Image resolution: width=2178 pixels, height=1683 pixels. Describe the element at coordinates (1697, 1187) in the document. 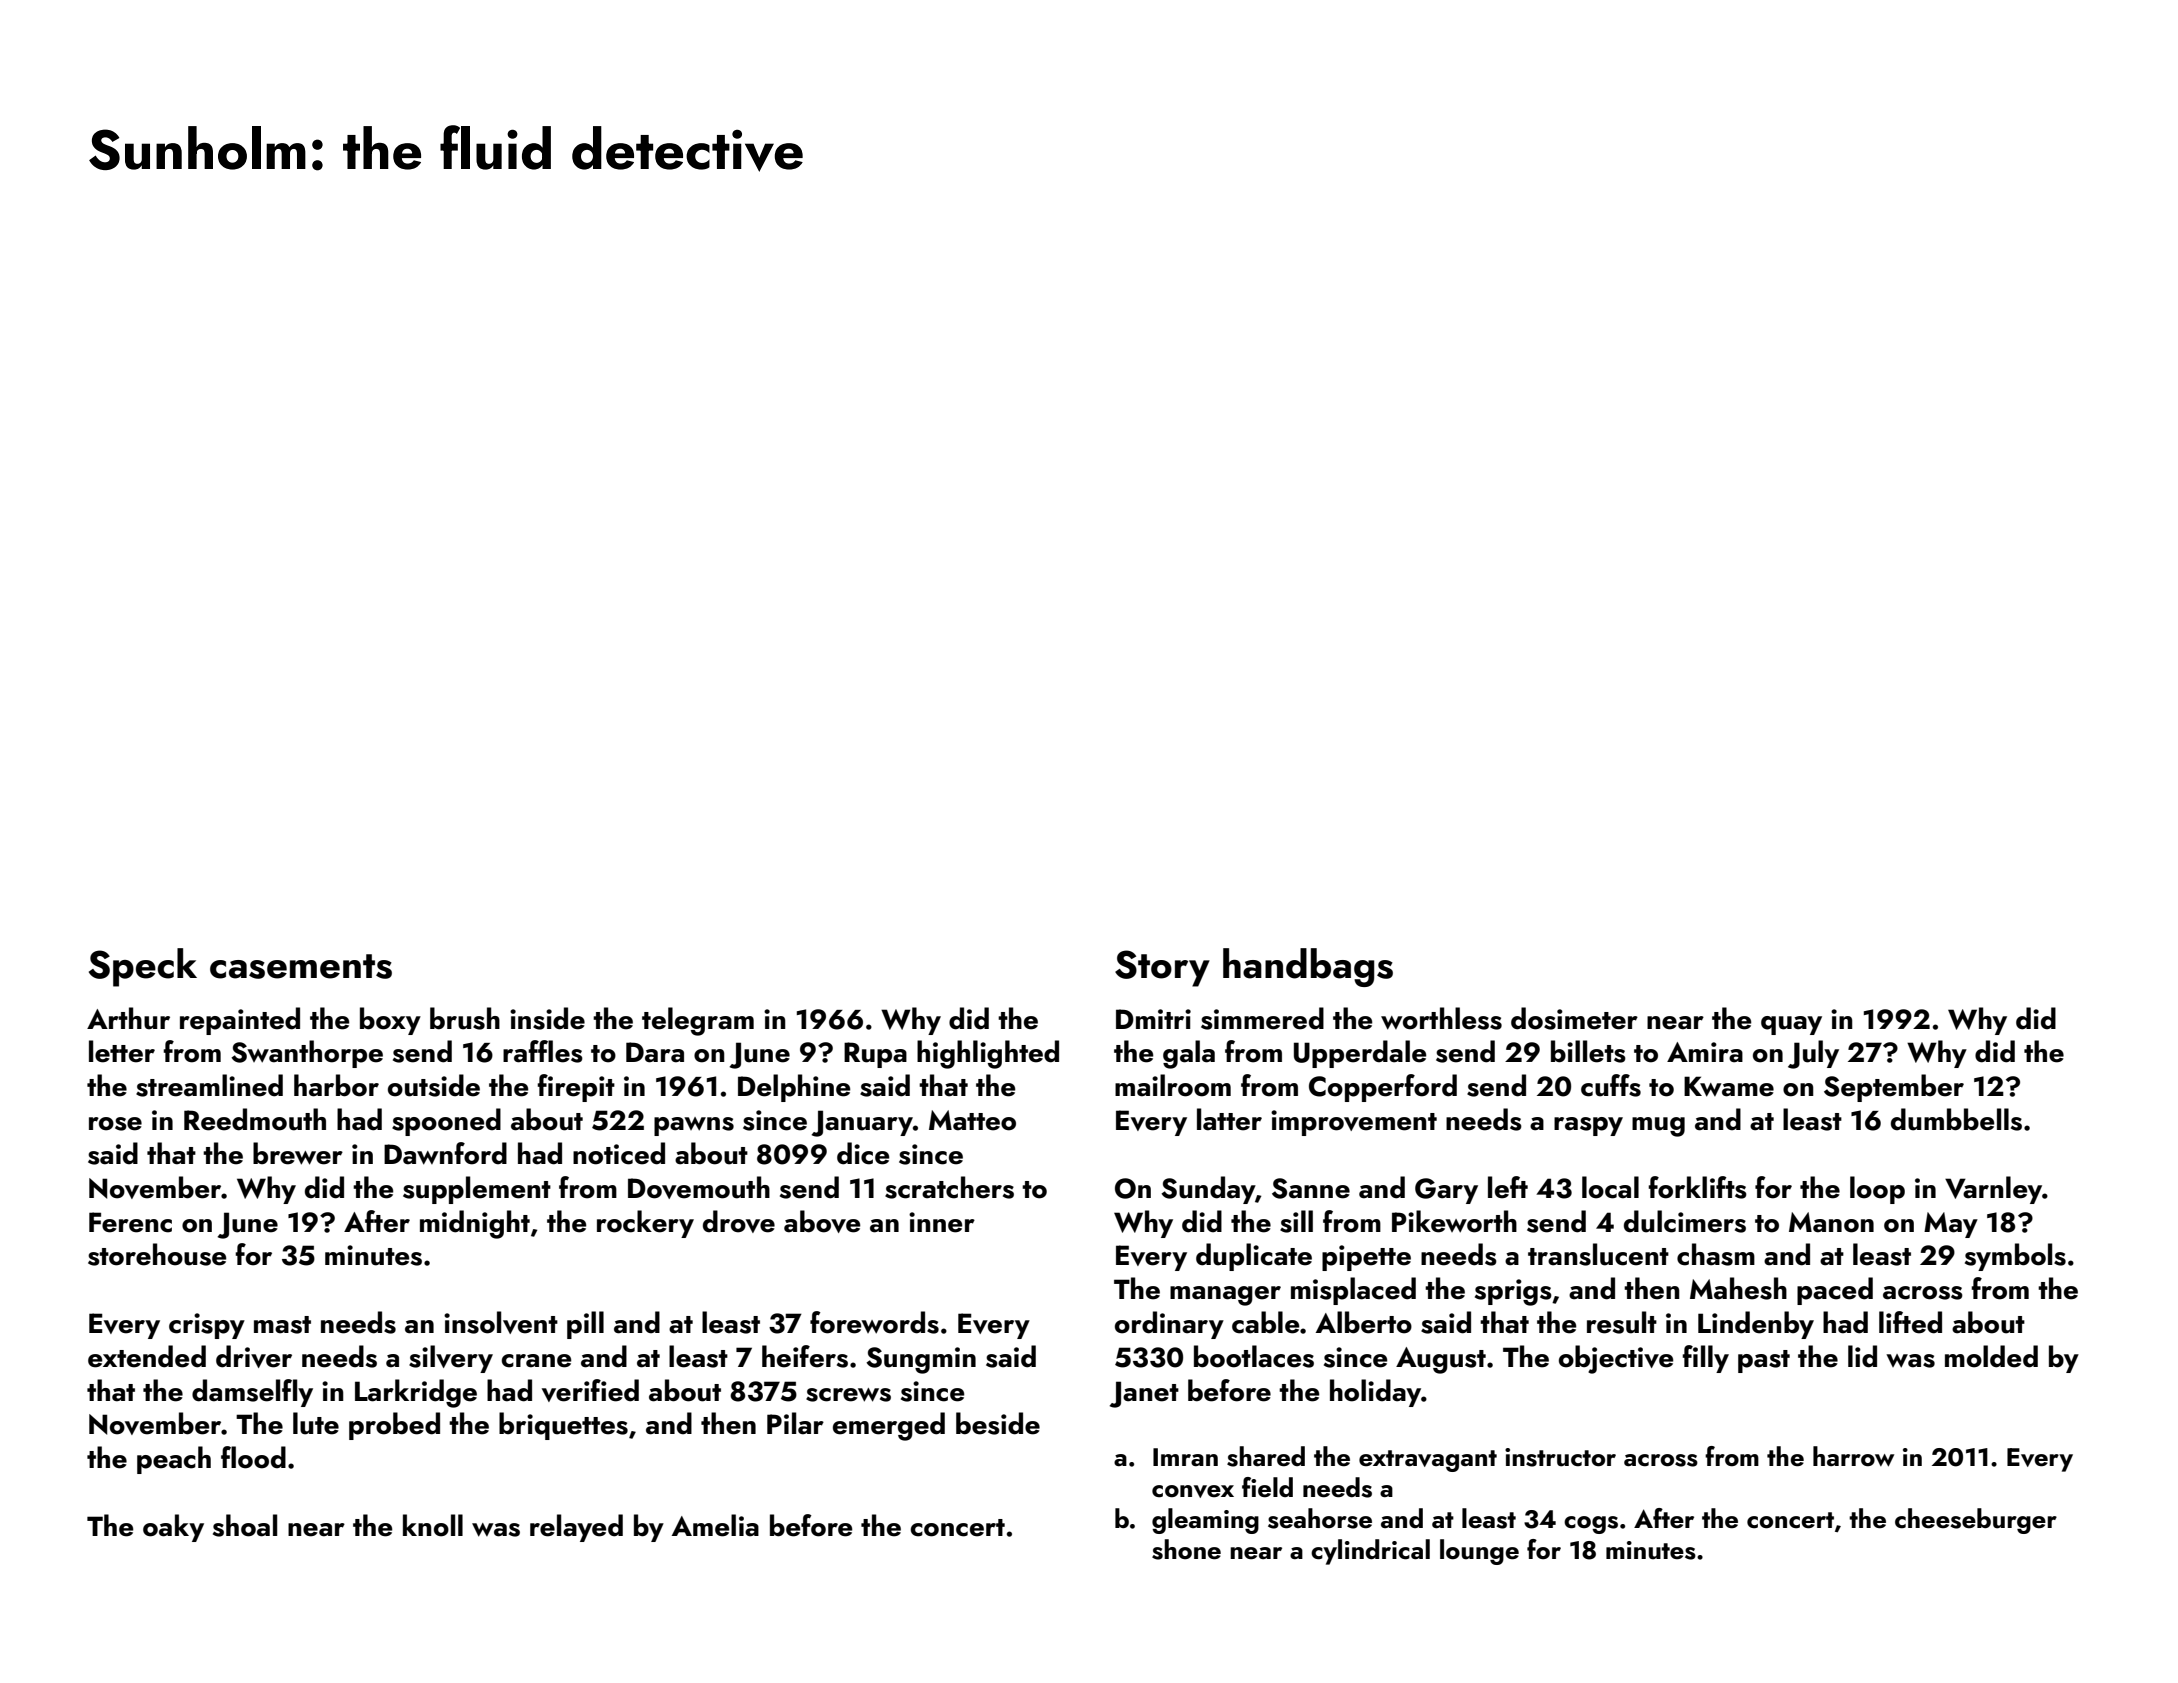

I see `forklifts` at that location.
